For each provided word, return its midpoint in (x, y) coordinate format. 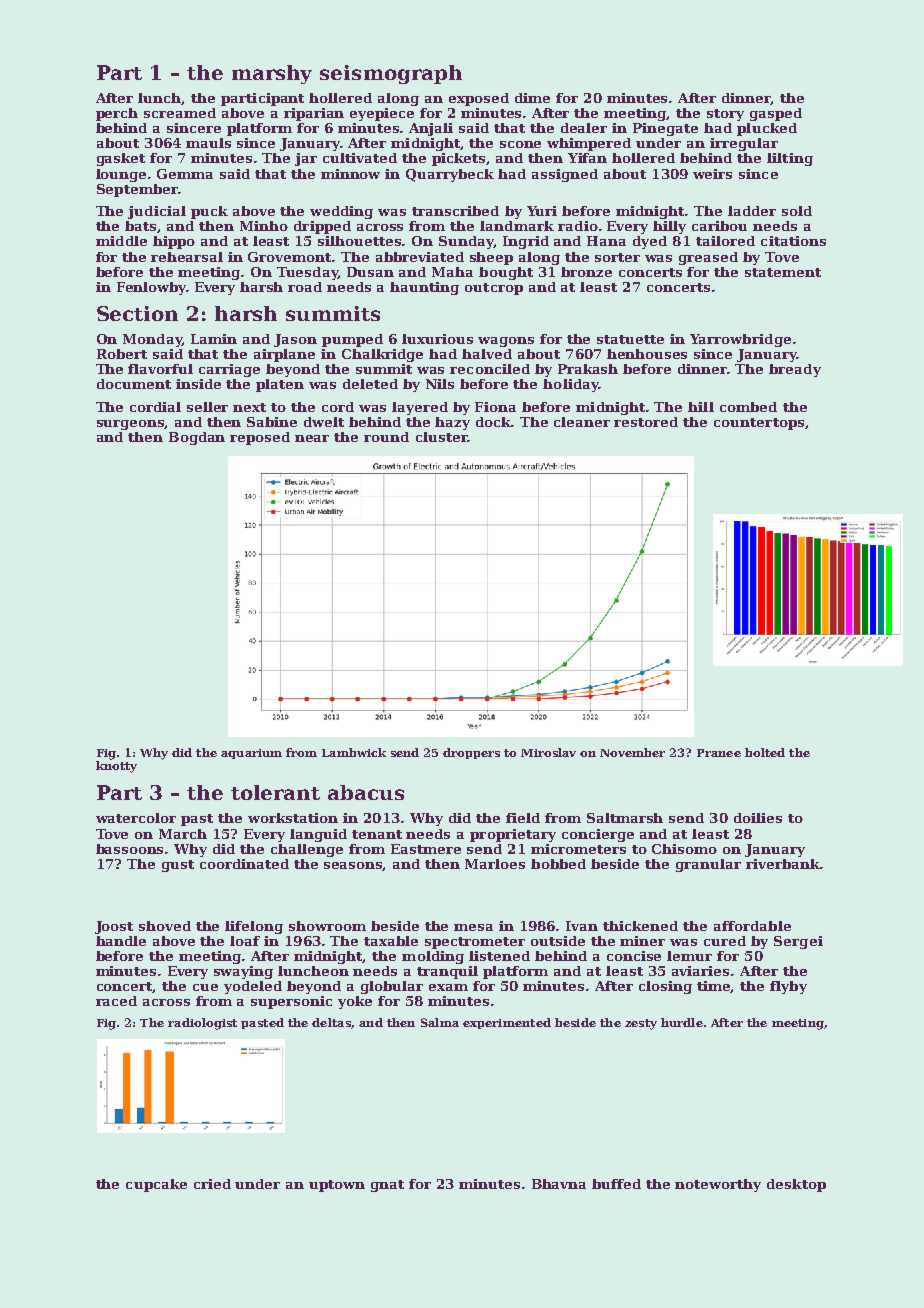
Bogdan (197, 438)
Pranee (719, 753)
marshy (272, 74)
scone (520, 144)
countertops (759, 424)
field (523, 818)
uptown (337, 1186)
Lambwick (354, 752)
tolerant (275, 792)
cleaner (582, 422)
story (725, 115)
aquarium (251, 754)
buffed (616, 1184)
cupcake (156, 1185)
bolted (765, 752)
